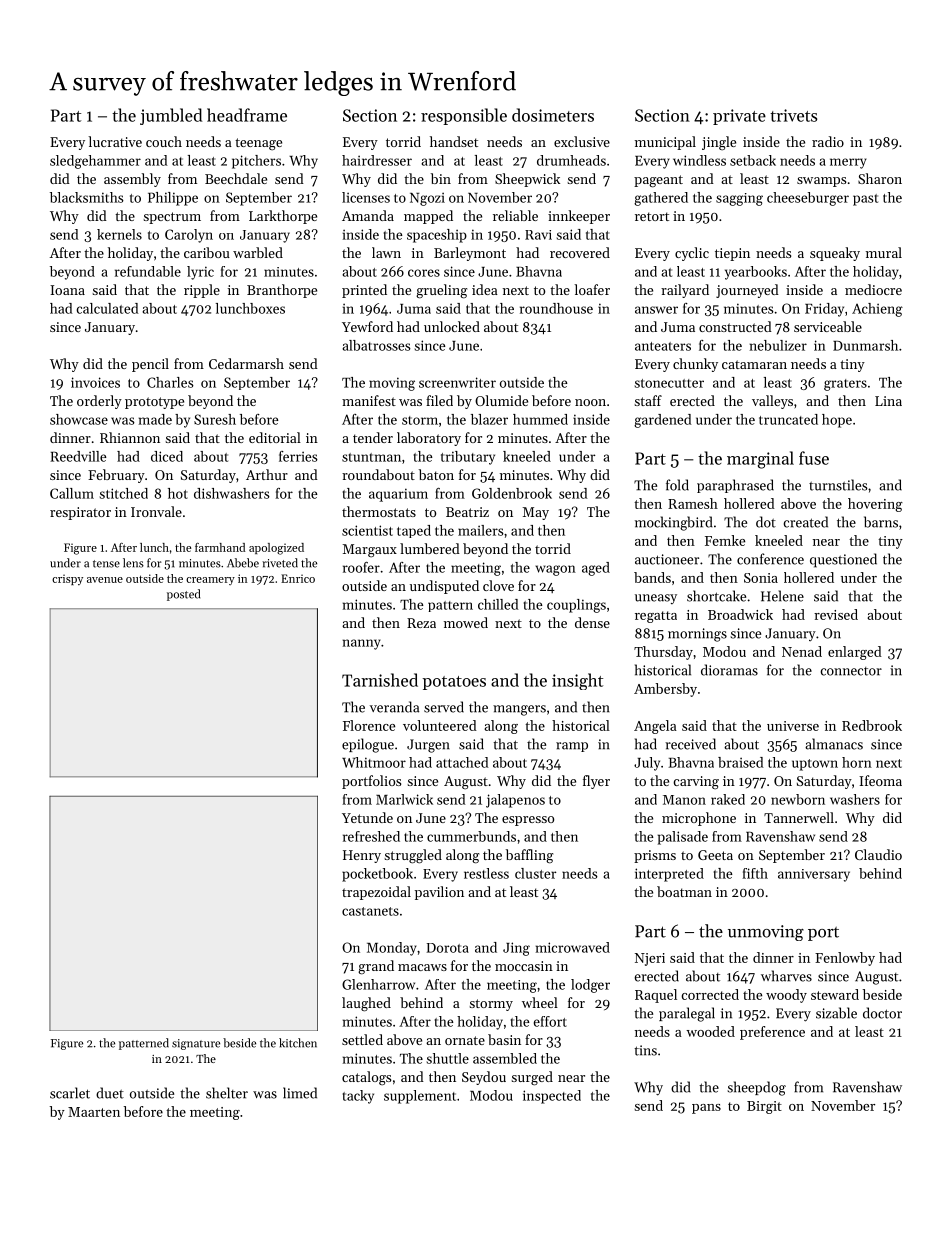 The image size is (952, 1233). What do you see at coordinates (764, 1107) in the page?
I see `Birgit` at bounding box center [764, 1107].
